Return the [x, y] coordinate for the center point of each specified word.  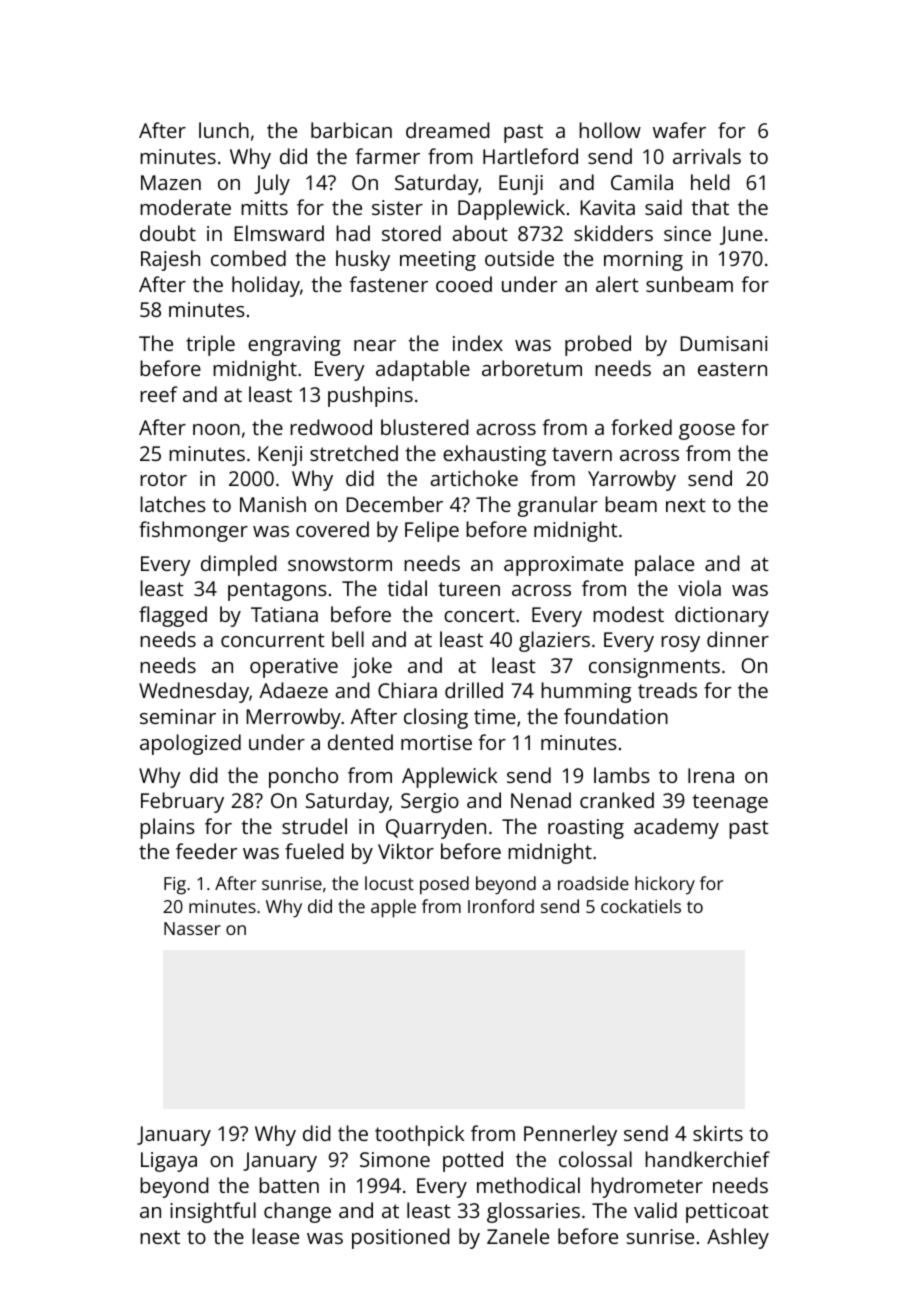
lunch [224, 130]
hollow [610, 130]
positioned [401, 1238]
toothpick [419, 1135]
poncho [303, 777]
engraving [294, 346]
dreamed [448, 130]
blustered [425, 427]
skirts [718, 1133]
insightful [213, 1212]
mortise [436, 742]
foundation [616, 716]
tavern [582, 454]
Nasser [192, 928]
